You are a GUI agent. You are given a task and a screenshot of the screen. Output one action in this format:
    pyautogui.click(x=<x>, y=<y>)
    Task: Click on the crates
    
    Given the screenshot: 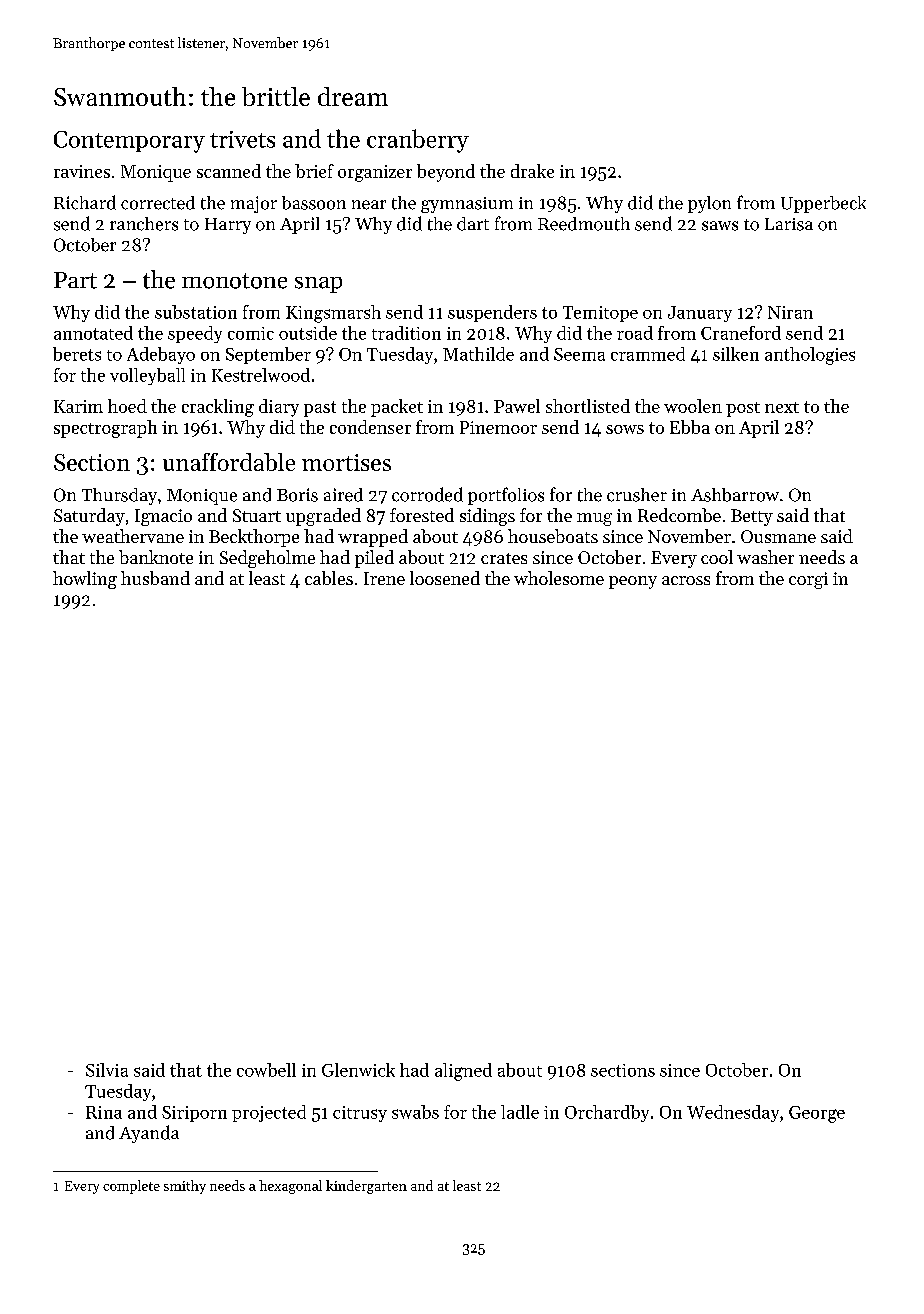 What is the action you would take?
    pyautogui.click(x=504, y=558)
